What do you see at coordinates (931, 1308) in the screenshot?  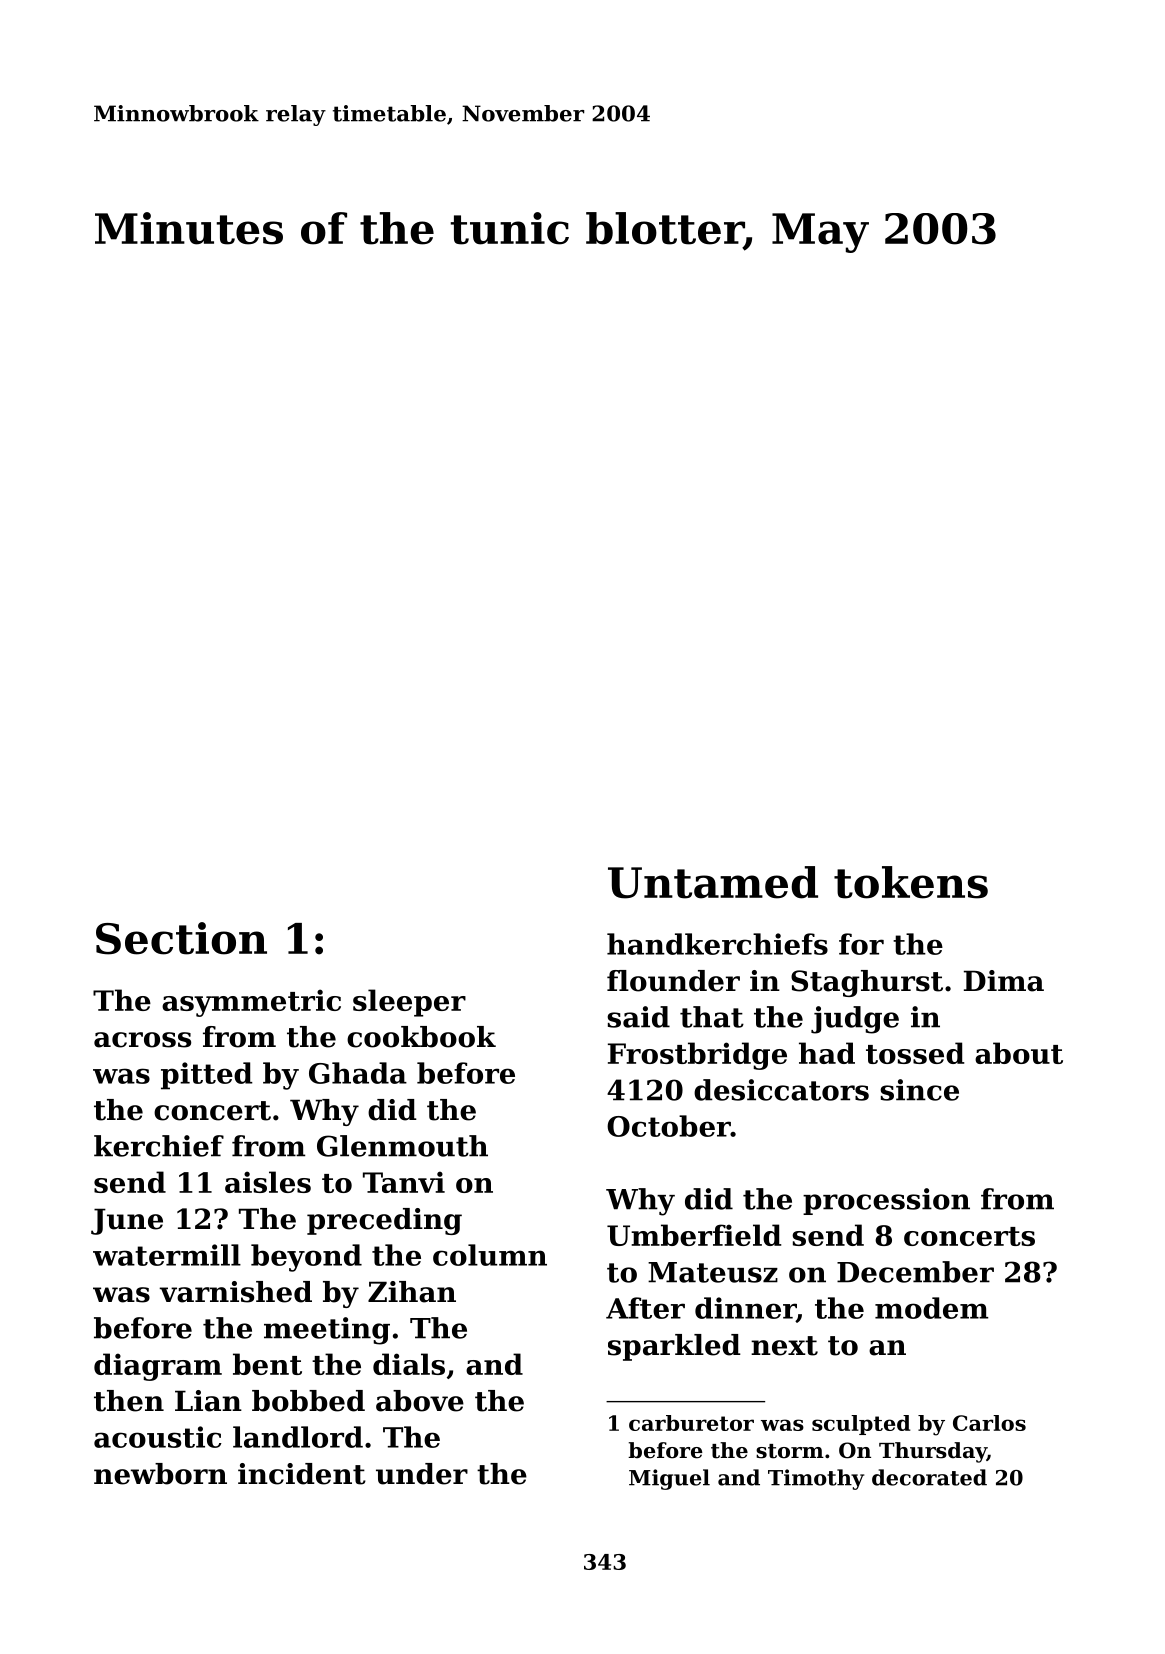 I see `modem` at bounding box center [931, 1308].
